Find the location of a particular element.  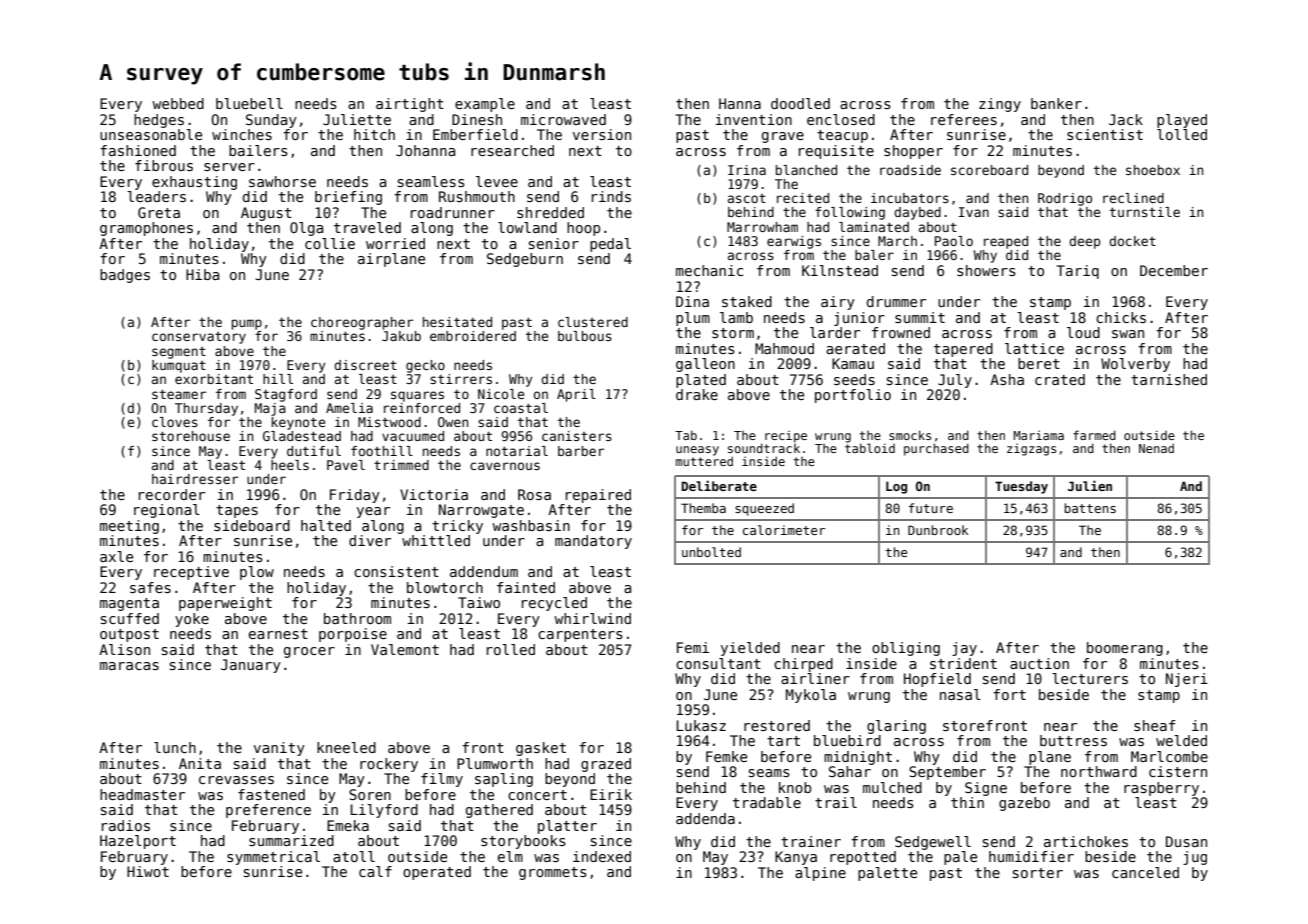

consultant is located at coordinates (718, 663).
